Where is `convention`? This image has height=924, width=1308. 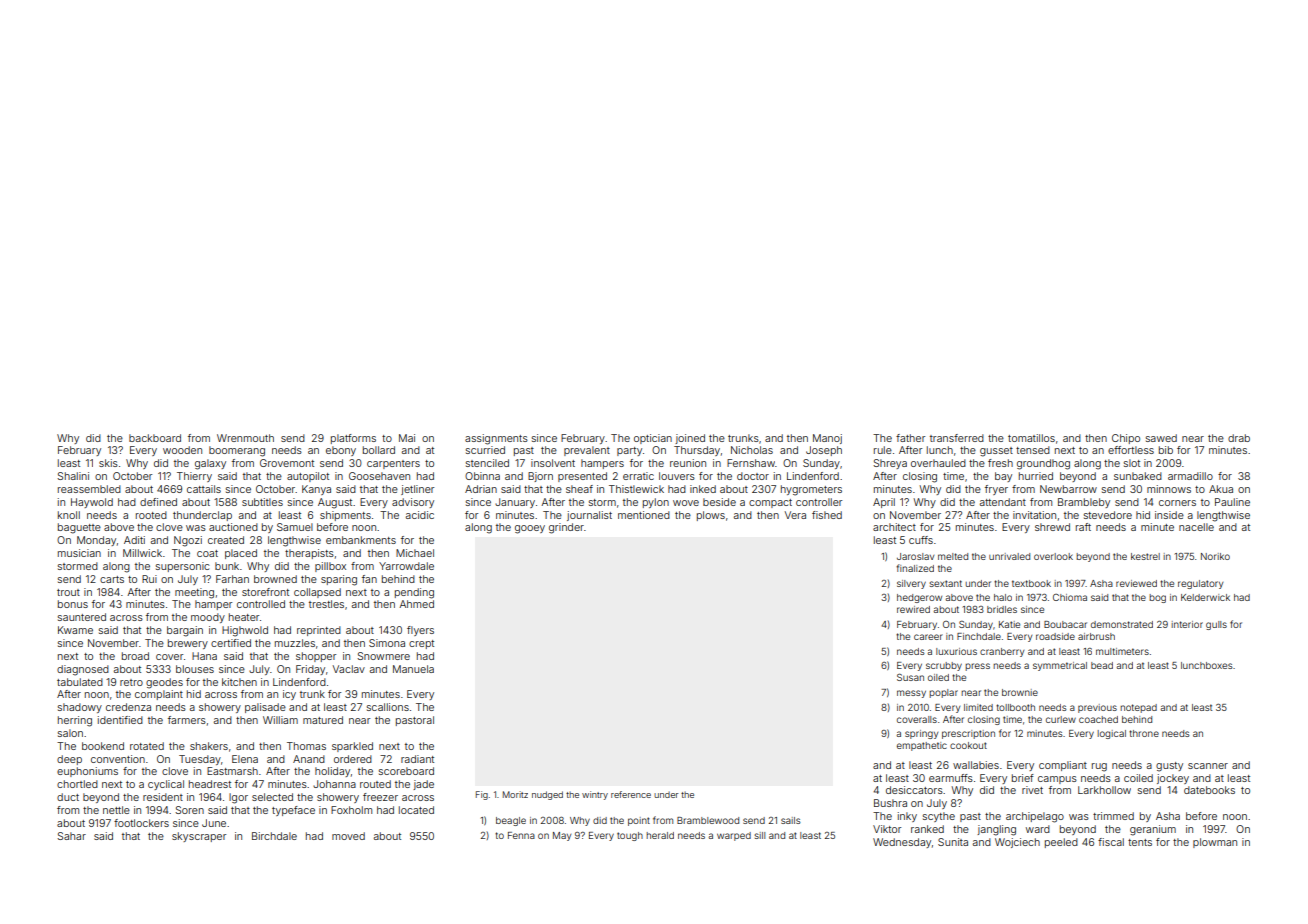 convention is located at coordinates (118, 759).
